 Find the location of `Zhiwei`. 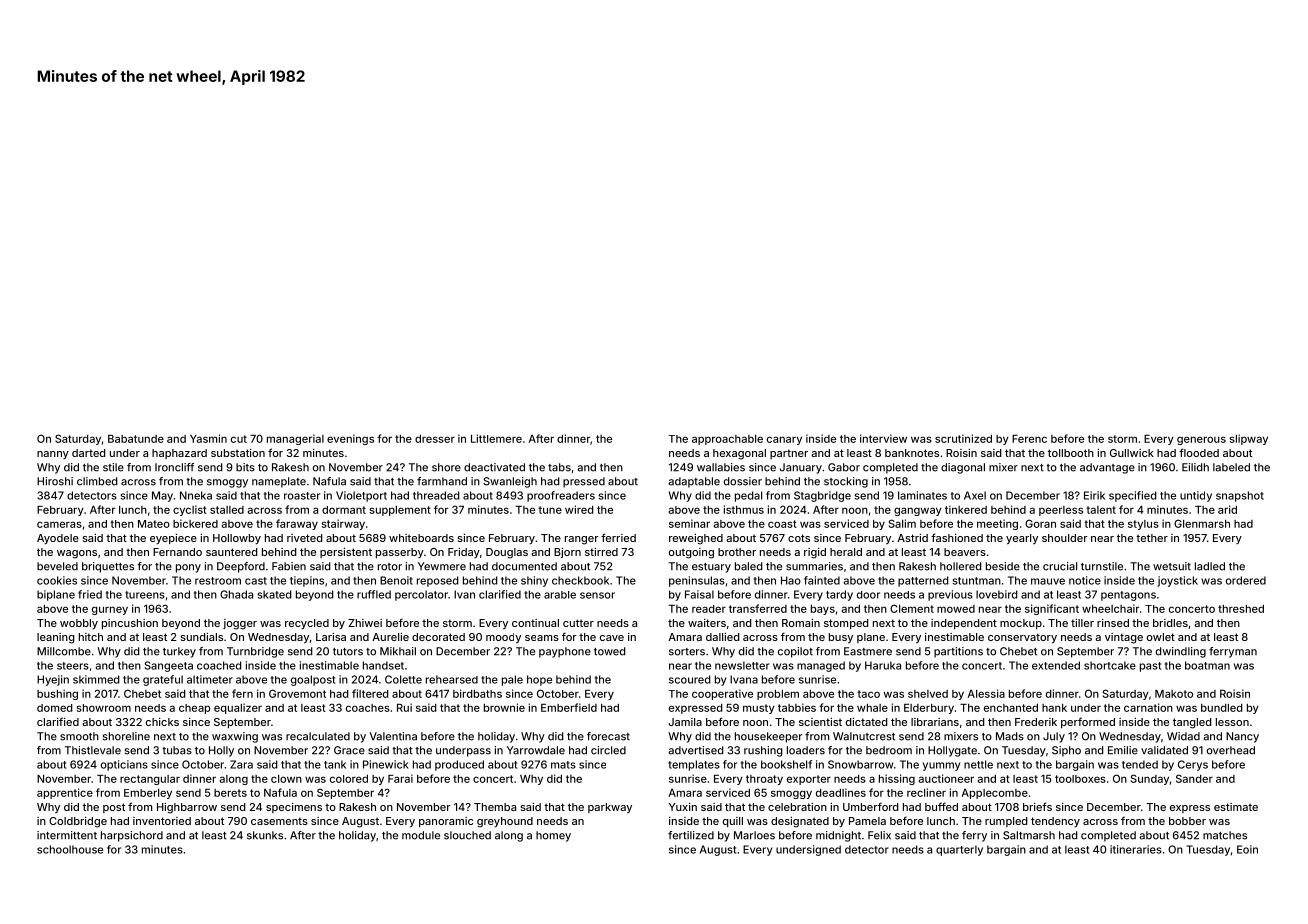

Zhiwei is located at coordinates (365, 623).
